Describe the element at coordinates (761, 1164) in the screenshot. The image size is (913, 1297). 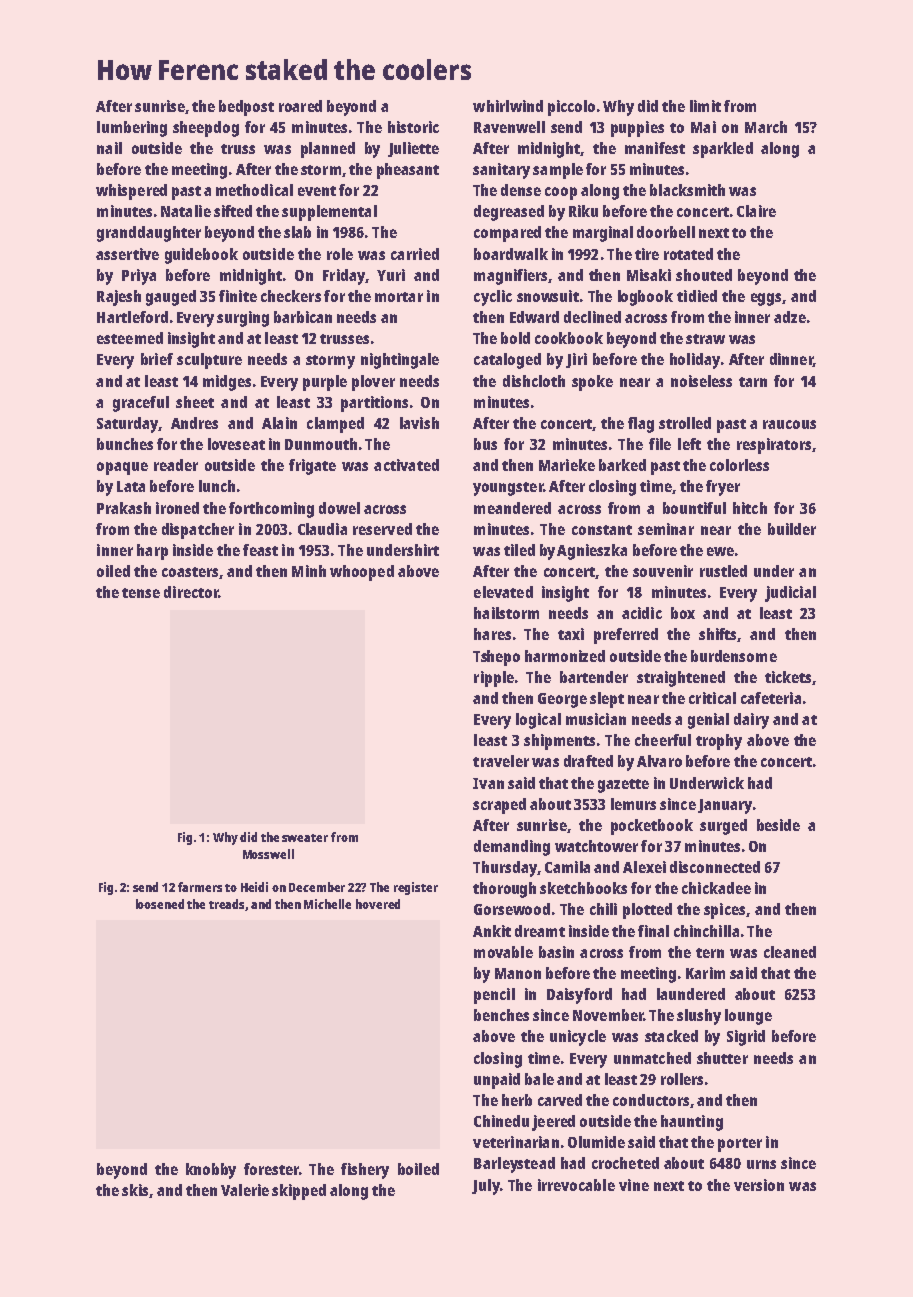
I see `urns` at that location.
